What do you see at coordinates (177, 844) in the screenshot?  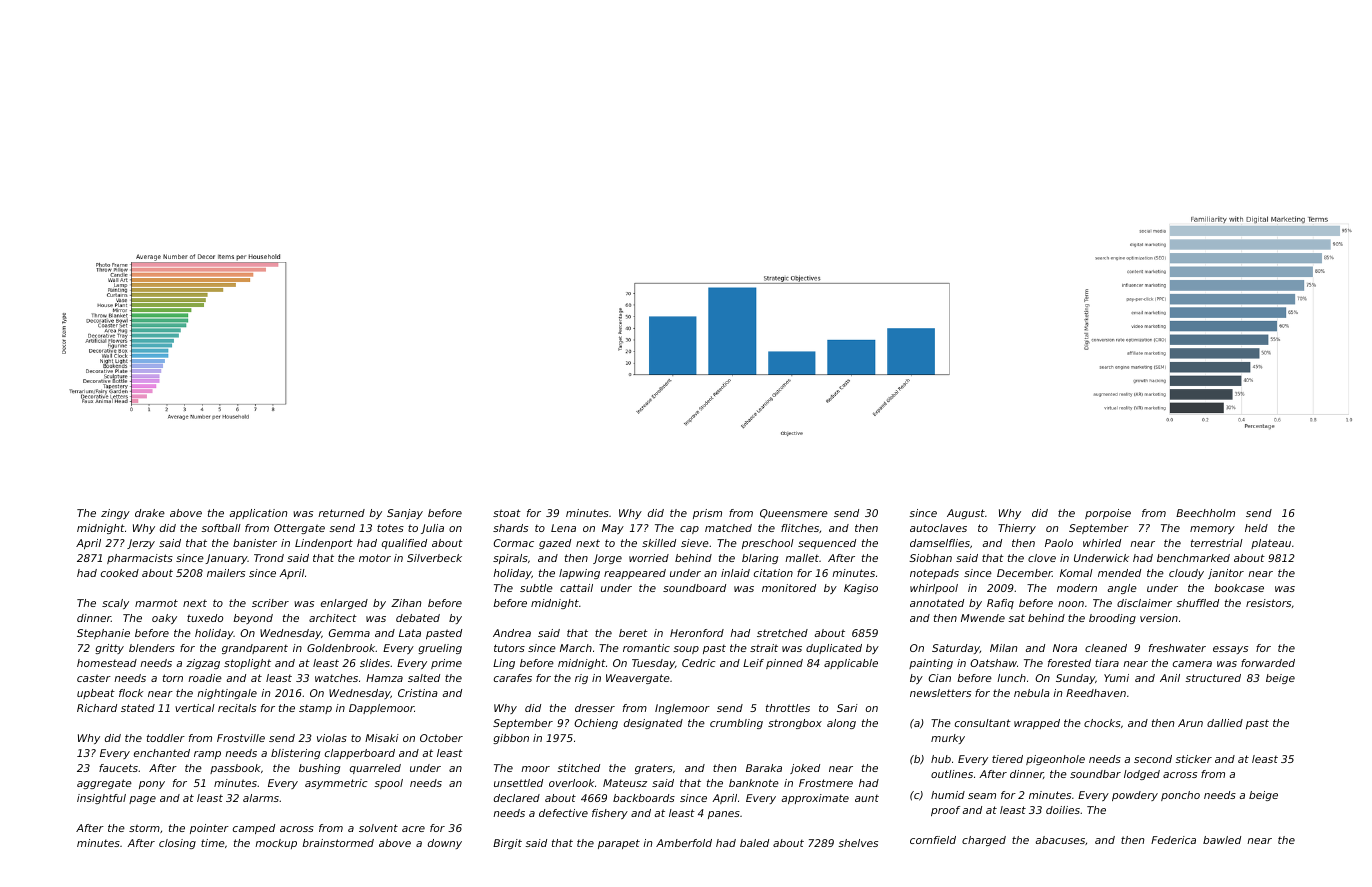 I see `closing` at bounding box center [177, 844].
